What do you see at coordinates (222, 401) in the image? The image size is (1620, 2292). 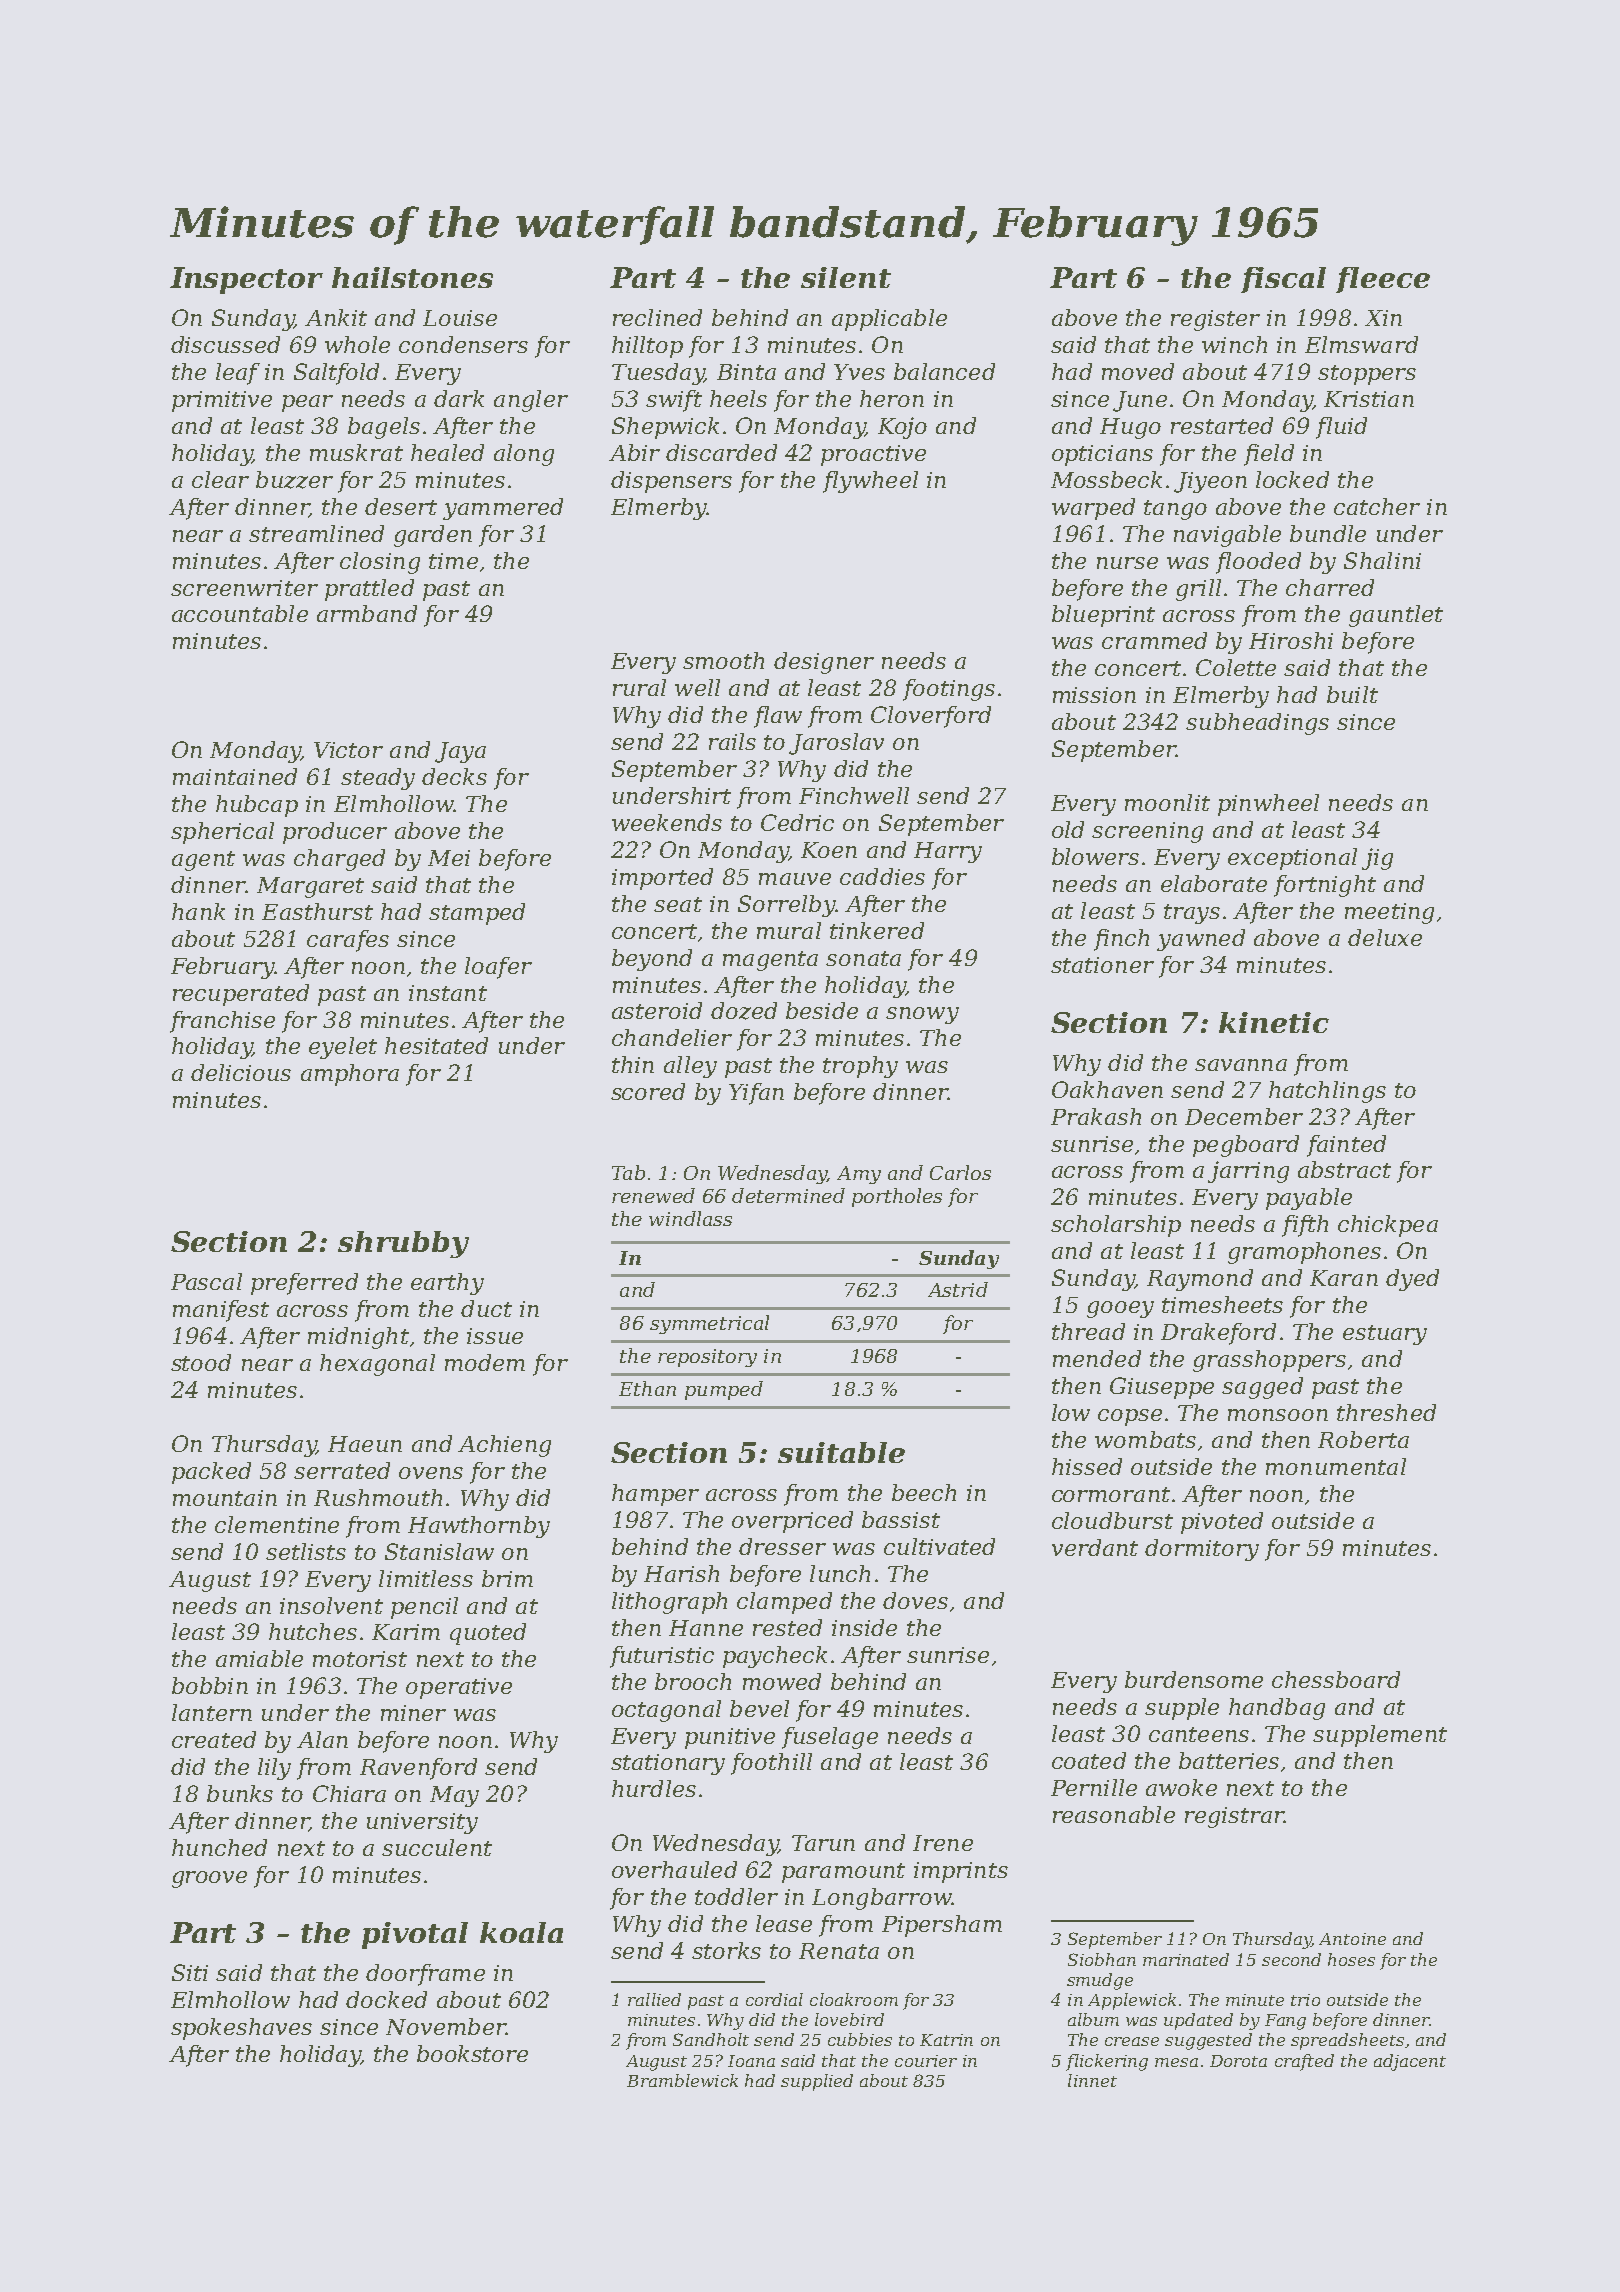 I see `primitive` at bounding box center [222, 401].
